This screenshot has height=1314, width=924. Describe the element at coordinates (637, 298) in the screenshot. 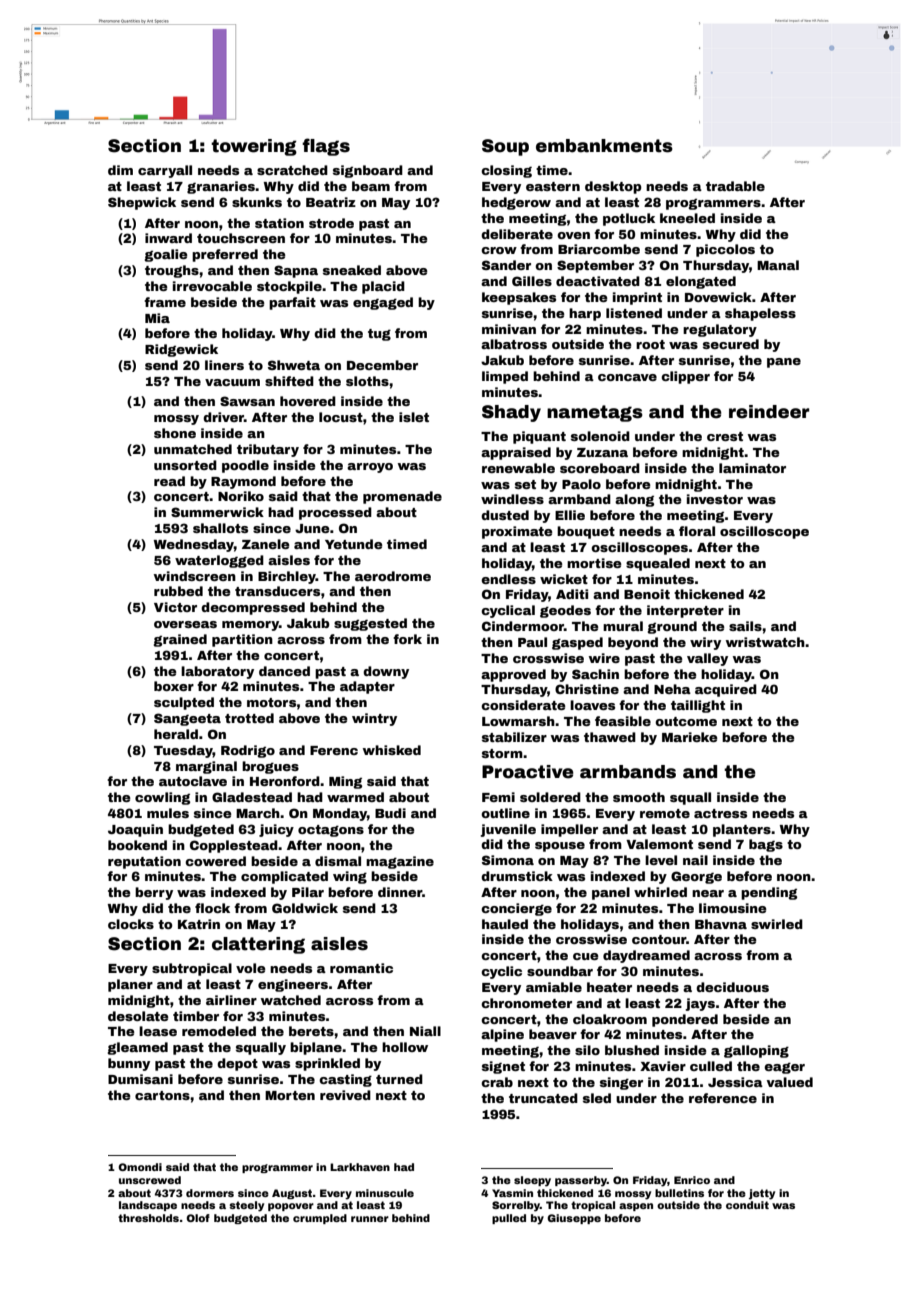

I see `imprint` at that location.
